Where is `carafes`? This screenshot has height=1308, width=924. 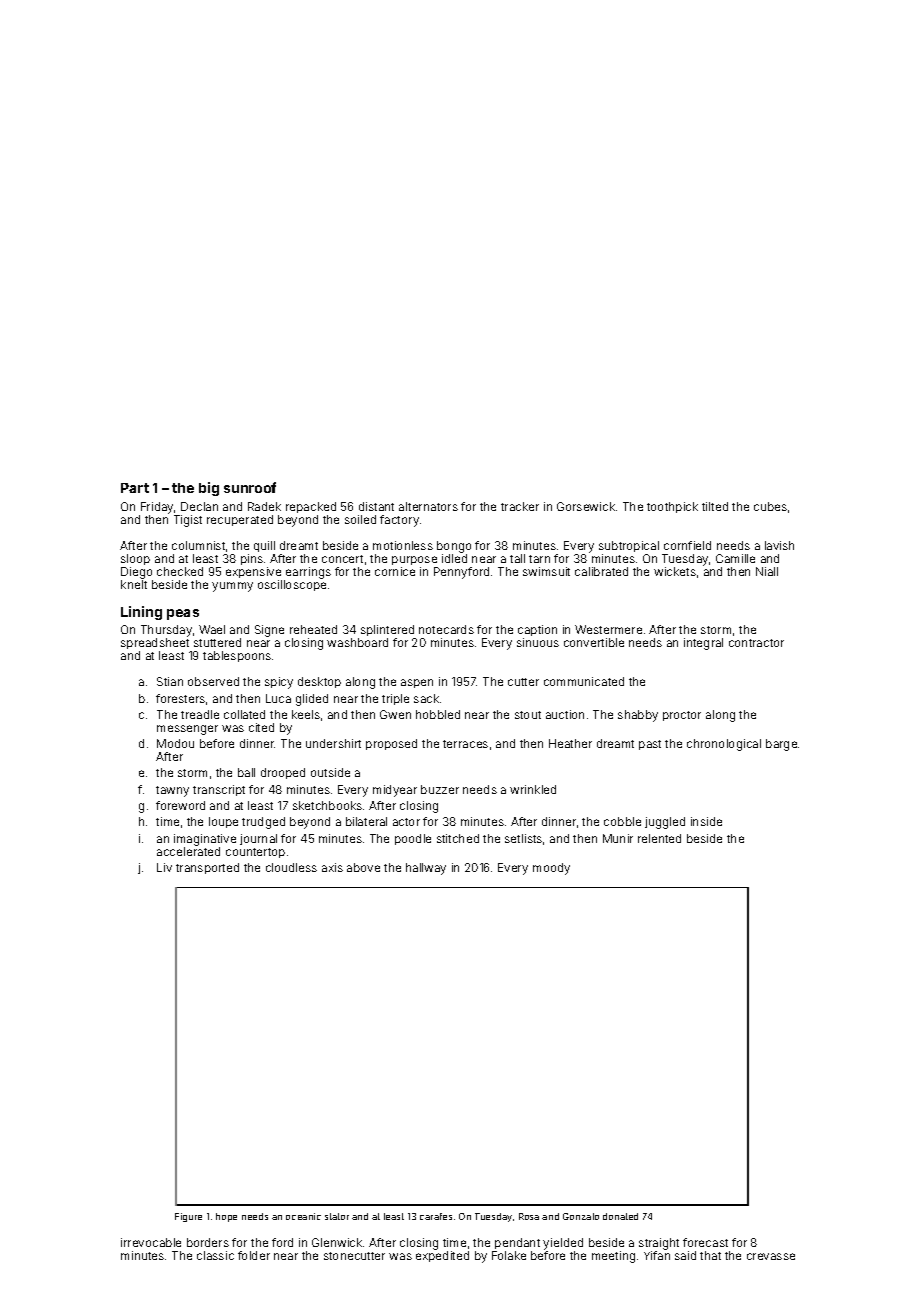 carafes is located at coordinates (436, 1216).
